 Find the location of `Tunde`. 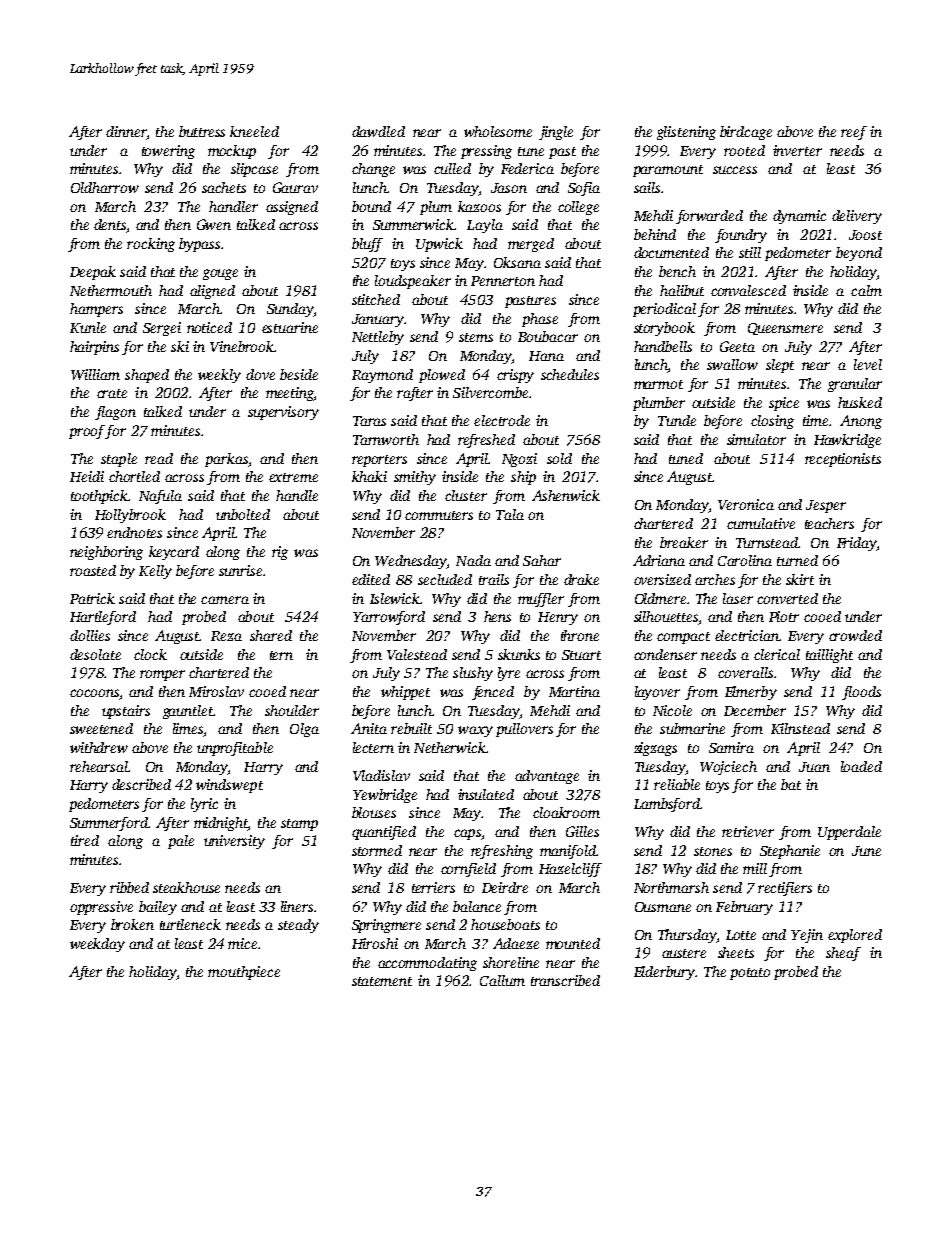

Tunde is located at coordinates (677, 420).
